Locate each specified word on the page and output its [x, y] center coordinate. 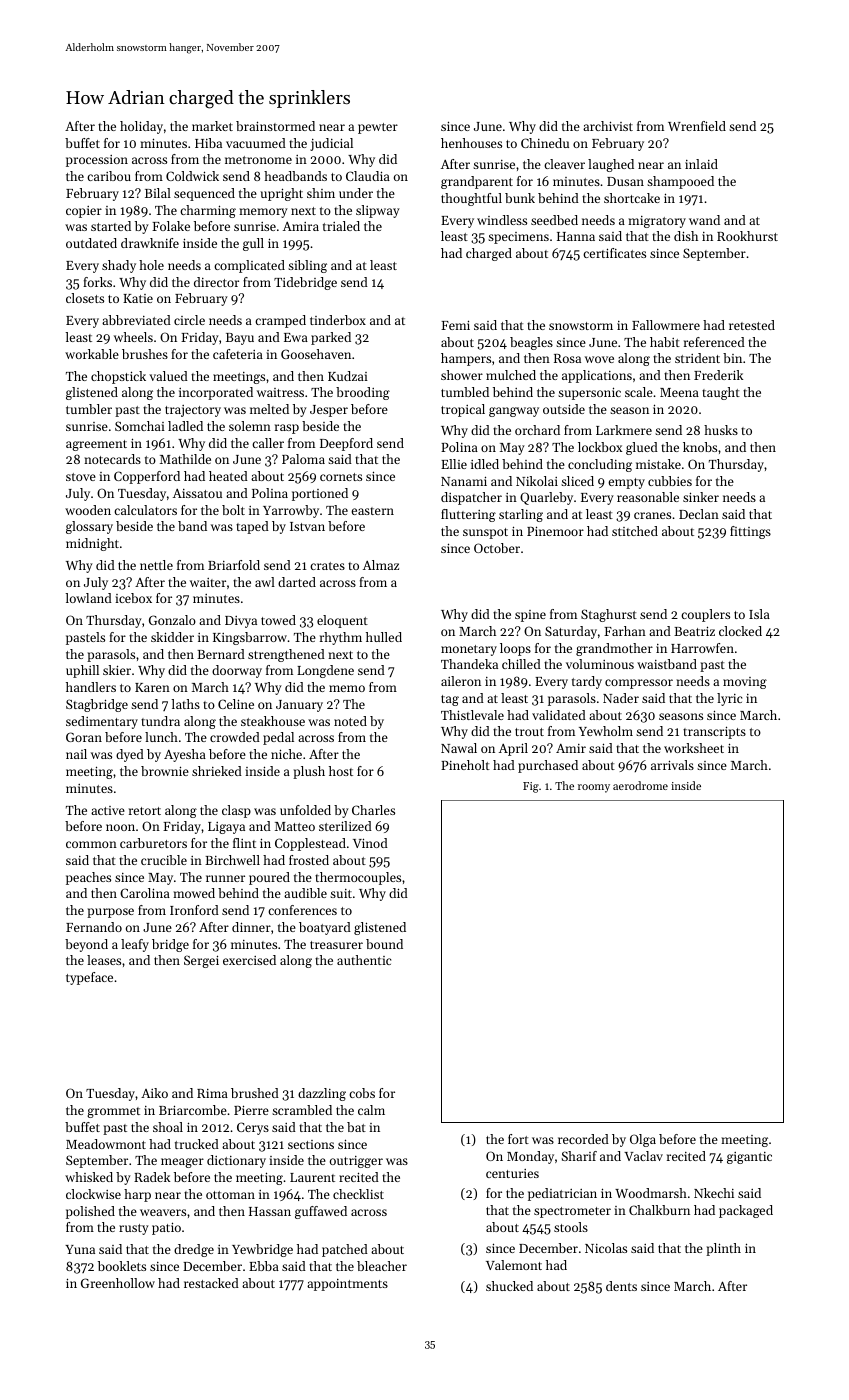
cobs [362, 1093]
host [341, 771]
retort [145, 811]
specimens [518, 238]
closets [85, 298]
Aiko [154, 1093]
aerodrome [640, 785]
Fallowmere [666, 325]
